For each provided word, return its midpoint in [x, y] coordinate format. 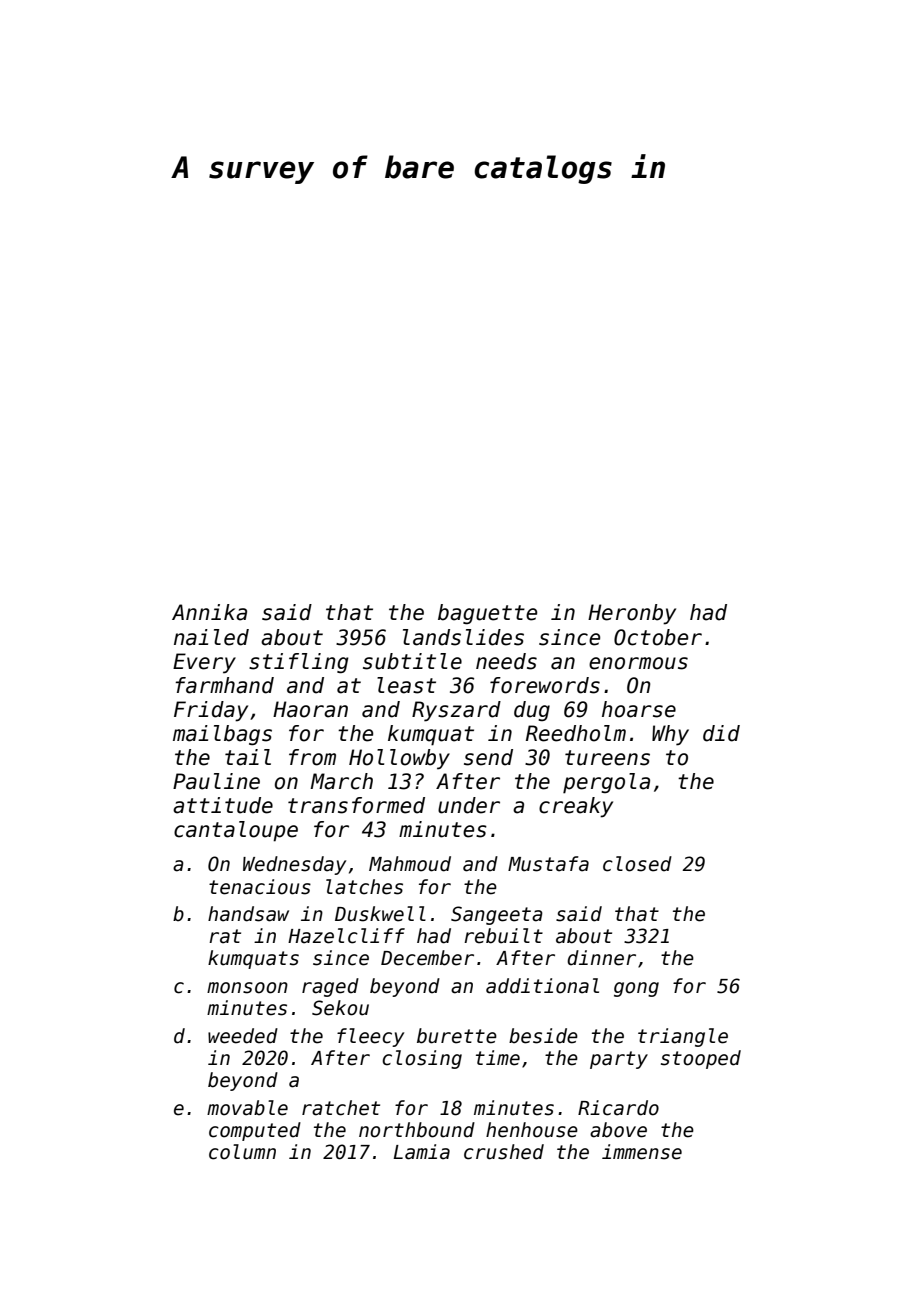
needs [506, 661]
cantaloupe [236, 831]
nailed [211, 637]
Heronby [632, 614]
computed [255, 1131]
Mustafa [548, 864]
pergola [606, 783]
